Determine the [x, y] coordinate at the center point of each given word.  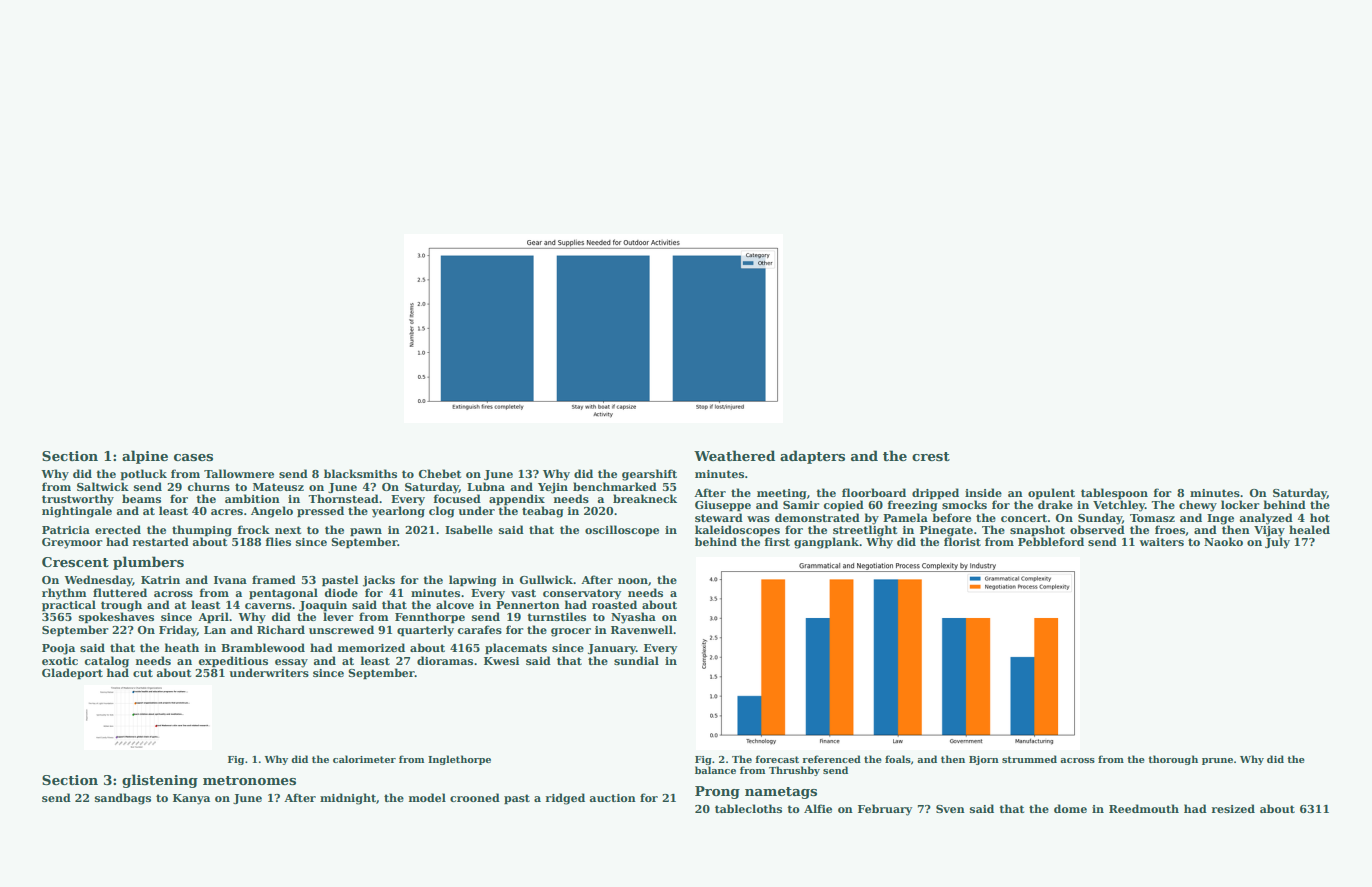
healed [1309, 529]
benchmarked [615, 486]
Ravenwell [642, 629]
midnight [348, 799]
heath [182, 647]
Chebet [440, 473]
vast [523, 593]
